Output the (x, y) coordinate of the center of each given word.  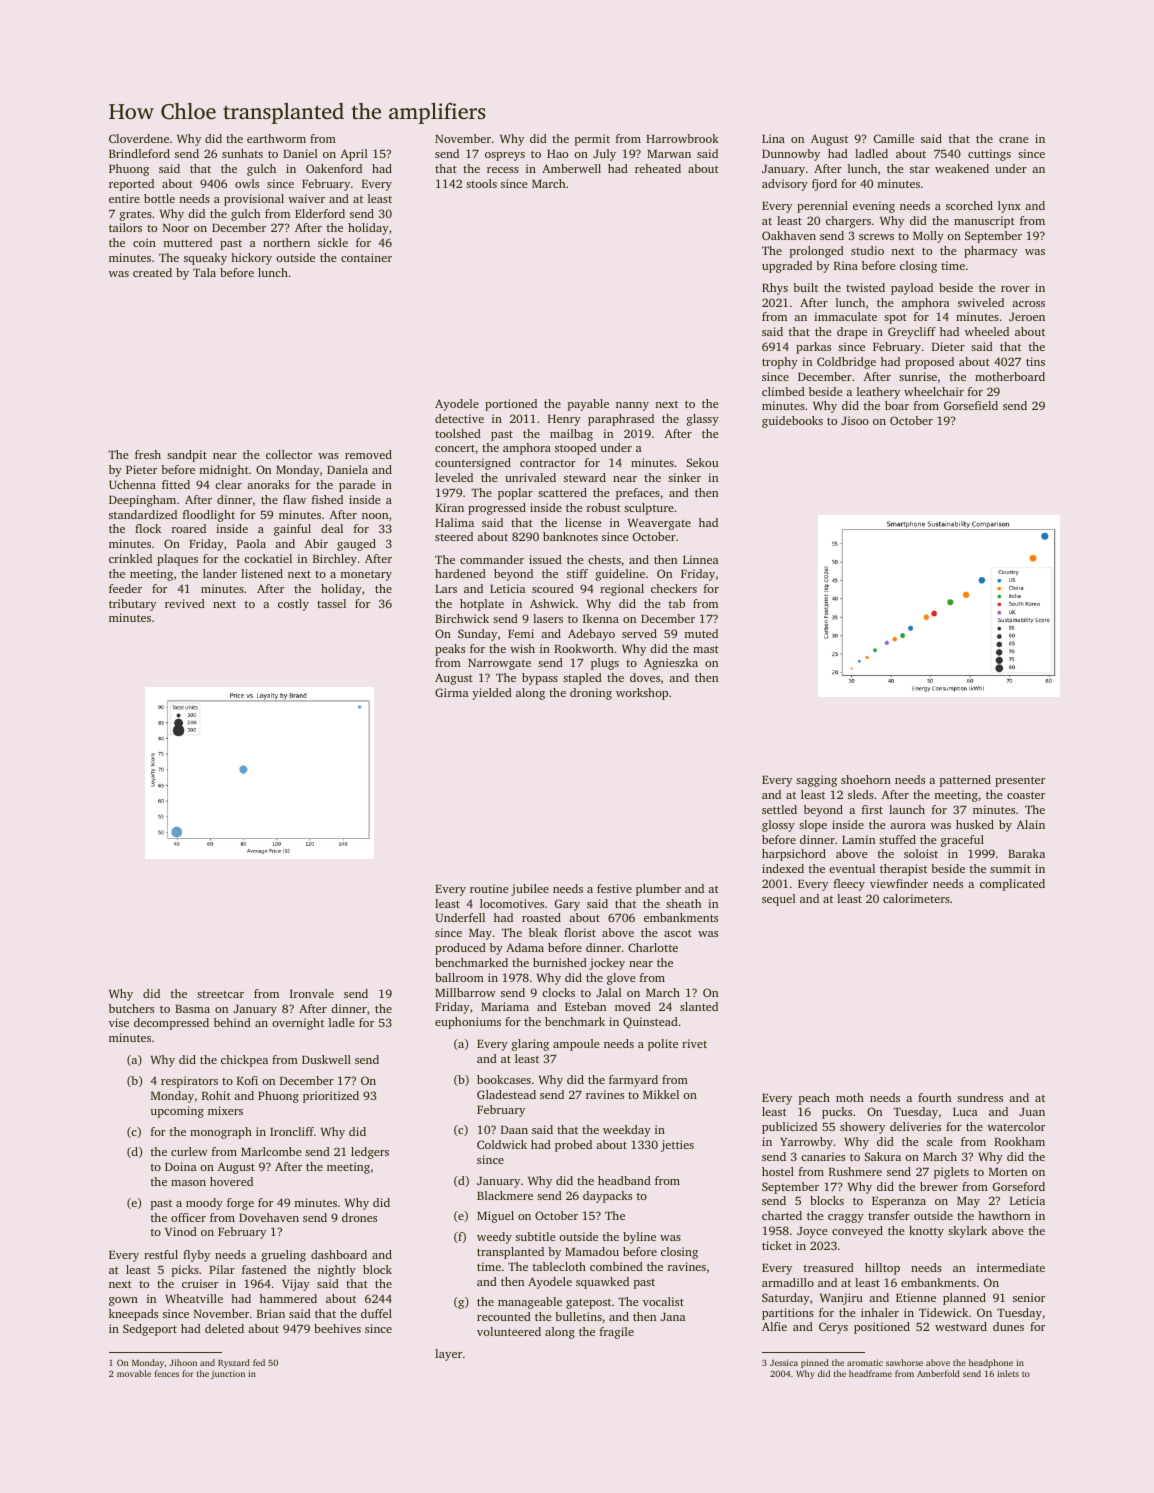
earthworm (276, 138)
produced (460, 949)
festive (614, 888)
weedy (494, 1238)
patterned (965, 781)
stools (481, 183)
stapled (582, 679)
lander (220, 573)
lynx (1009, 207)
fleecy (849, 885)
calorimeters (916, 898)
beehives (337, 1328)
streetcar (220, 994)
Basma (192, 1009)
